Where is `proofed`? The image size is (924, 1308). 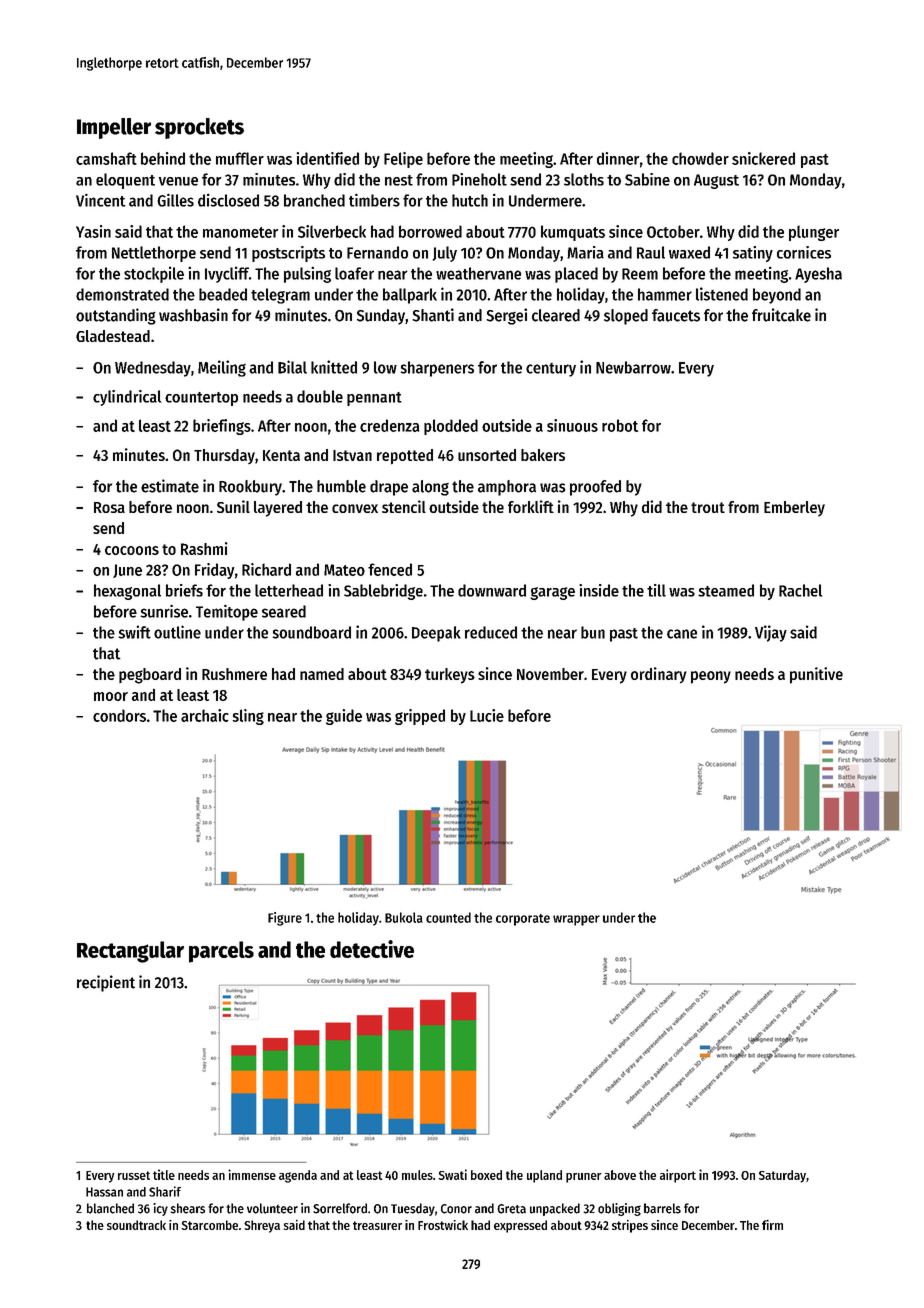
proofed is located at coordinates (595, 488).
